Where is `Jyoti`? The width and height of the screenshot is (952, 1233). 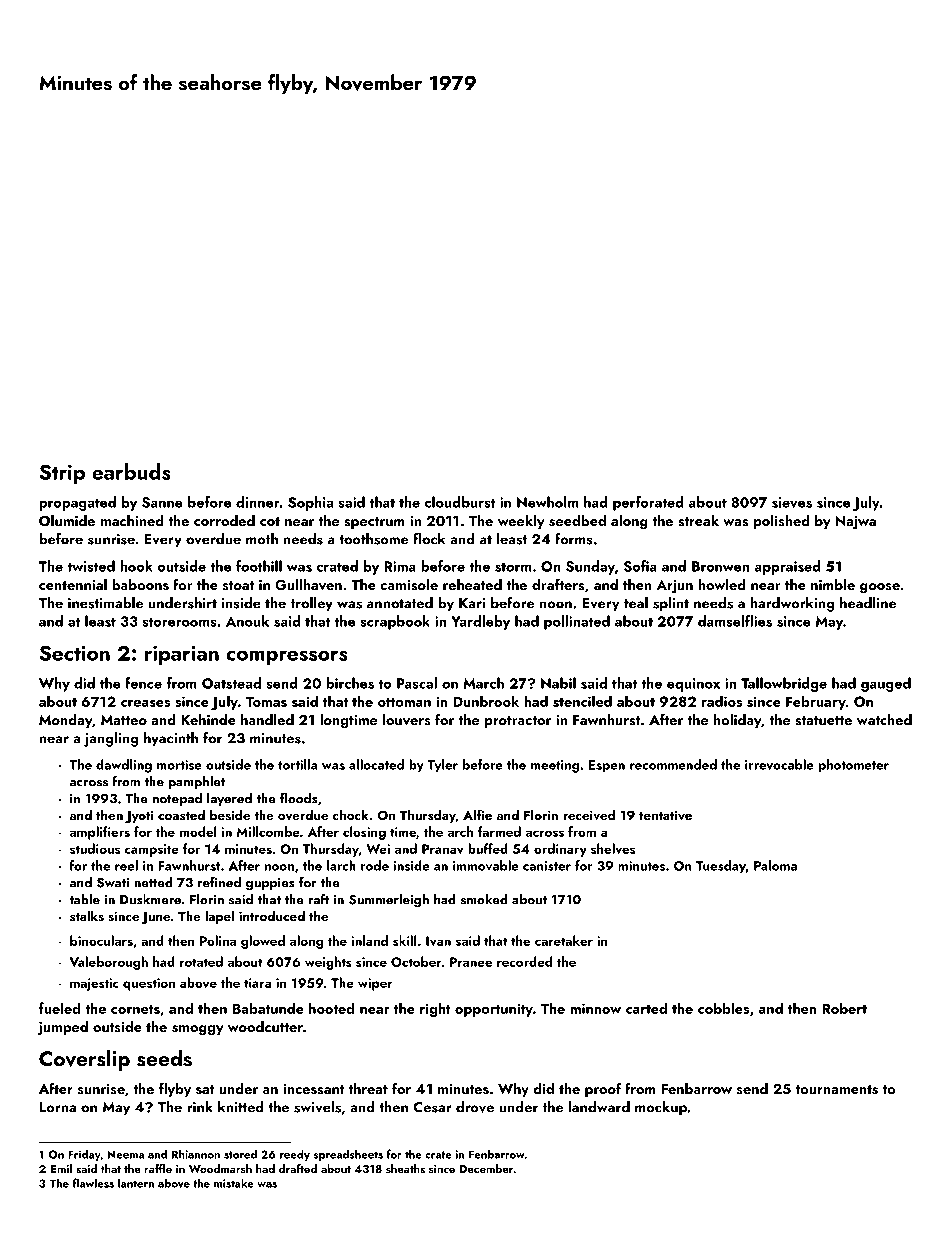
Jyoti is located at coordinates (139, 816).
